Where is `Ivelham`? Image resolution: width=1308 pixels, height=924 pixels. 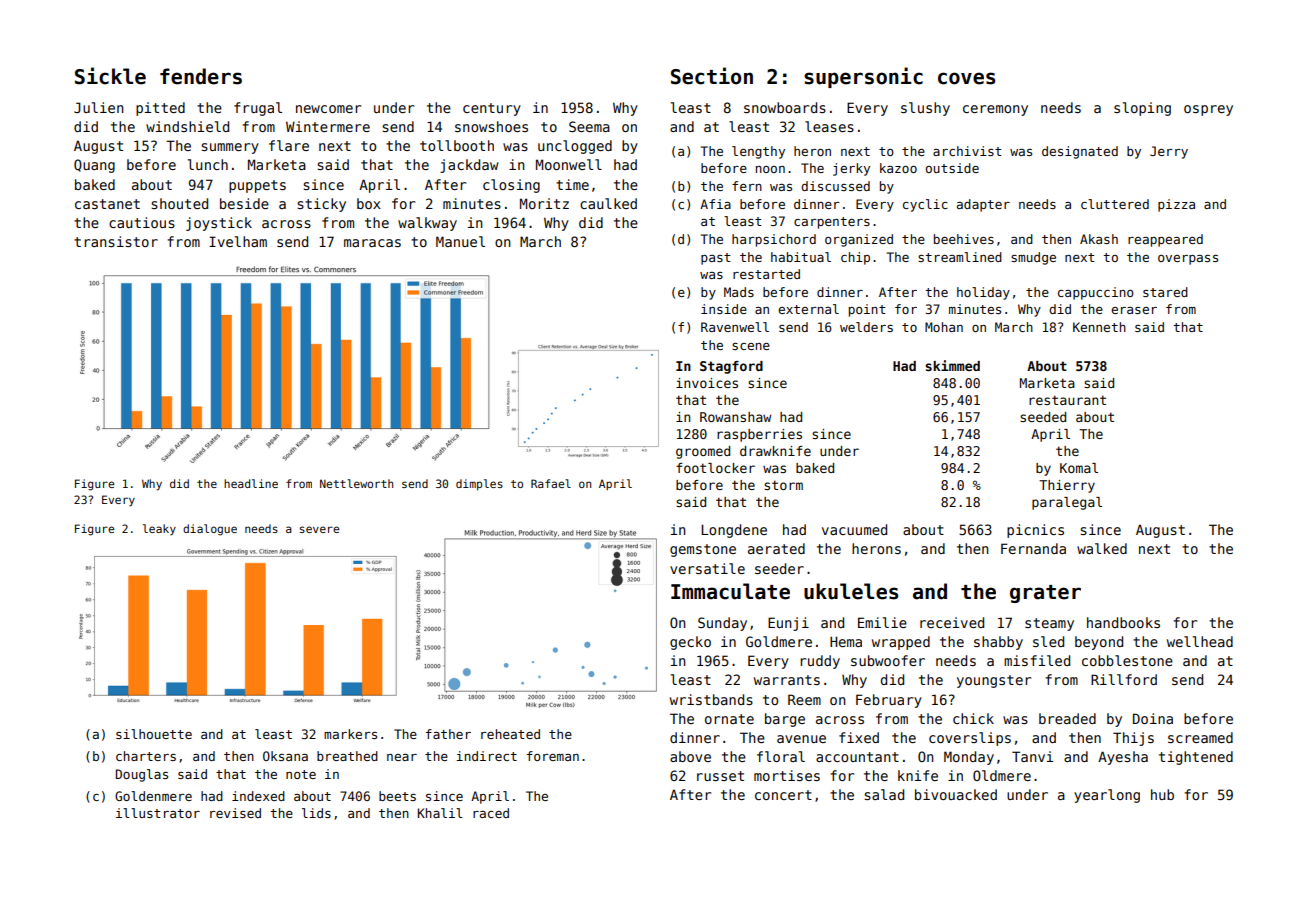 Ivelham is located at coordinates (238, 241).
